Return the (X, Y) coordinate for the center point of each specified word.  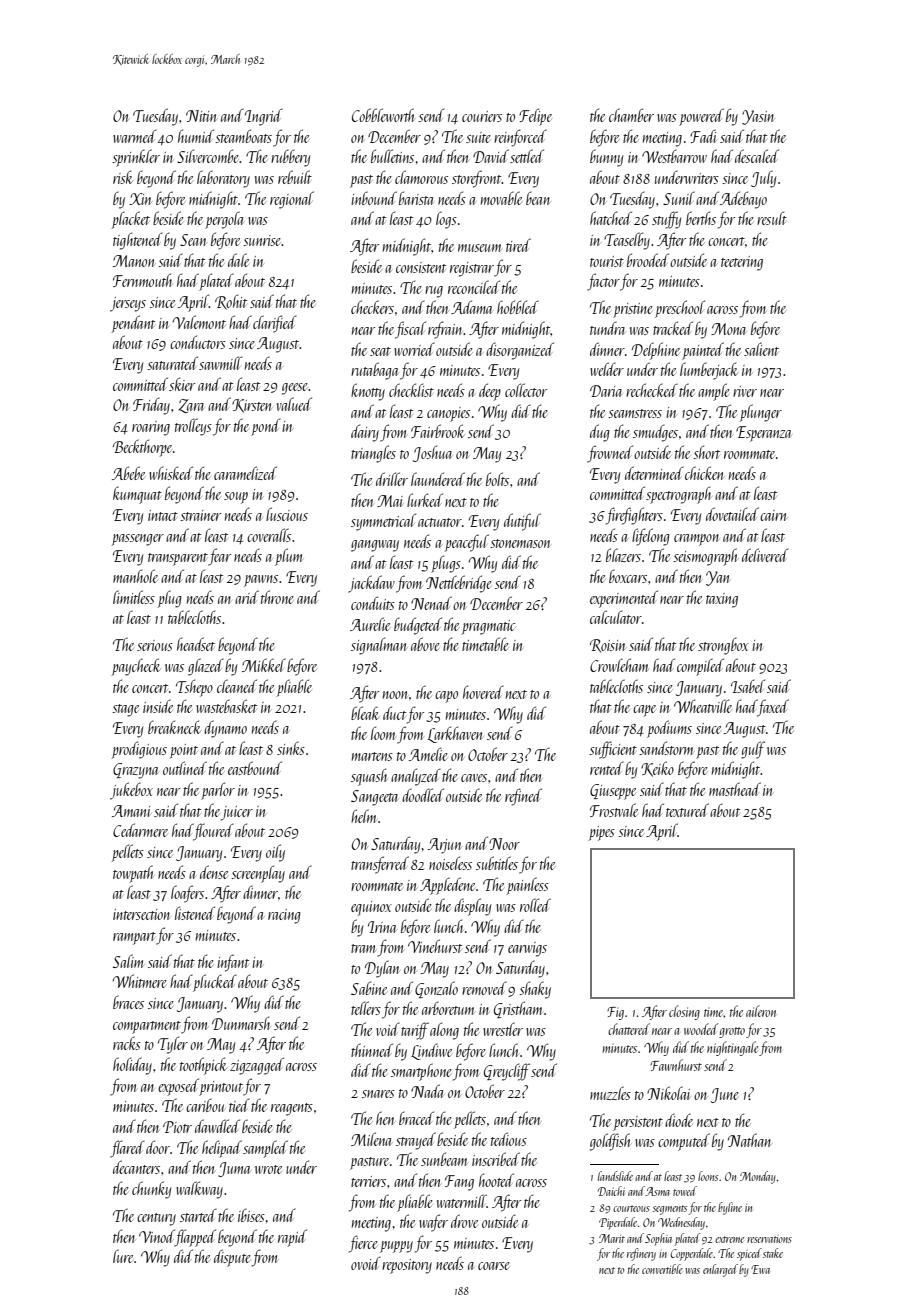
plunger (761, 413)
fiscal (410, 330)
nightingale (733, 1048)
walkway (199, 1190)
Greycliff (507, 1072)
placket (131, 220)
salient (761, 349)
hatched (611, 218)
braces (128, 1002)
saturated (172, 363)
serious (155, 645)
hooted (496, 1180)
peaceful (467, 543)
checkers (372, 307)
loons (708, 1176)
